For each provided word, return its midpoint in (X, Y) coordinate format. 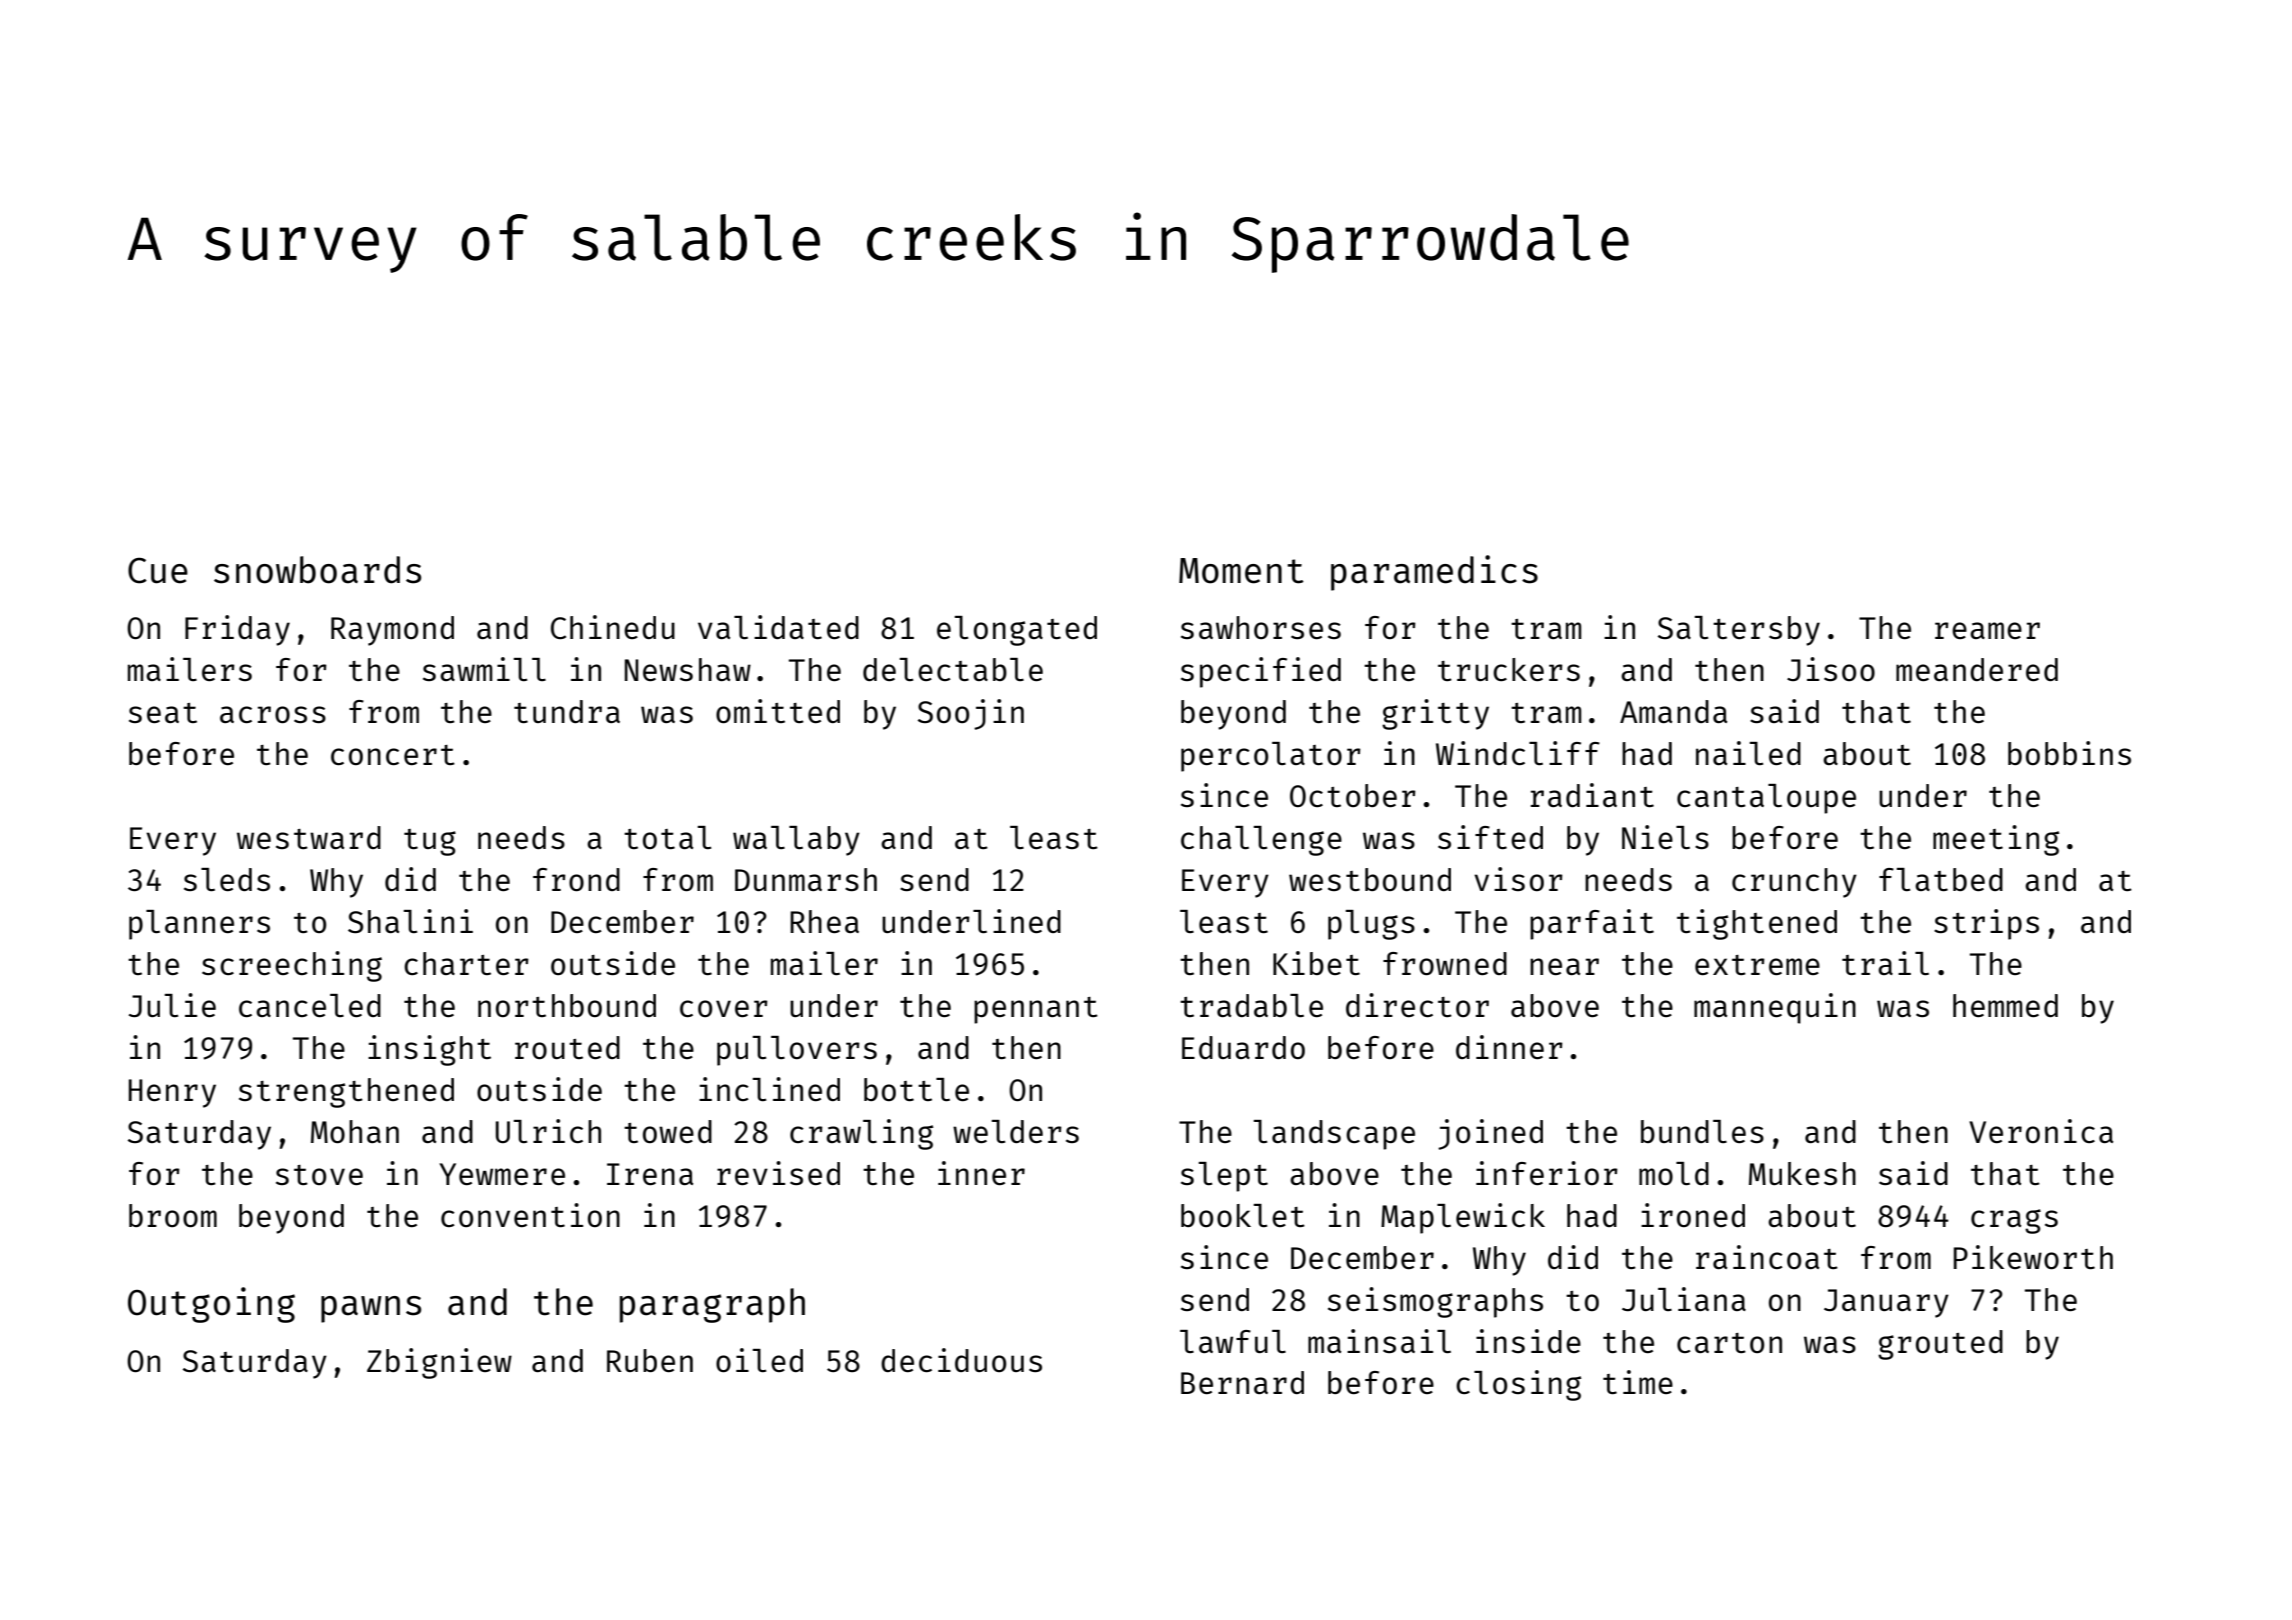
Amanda (1673, 711)
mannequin (1775, 1008)
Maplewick (1463, 1218)
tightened (1757, 924)
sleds (227, 879)
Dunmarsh (806, 879)
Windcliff (1518, 753)
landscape (1334, 1135)
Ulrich (548, 1131)
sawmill (484, 669)
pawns (371, 1309)
